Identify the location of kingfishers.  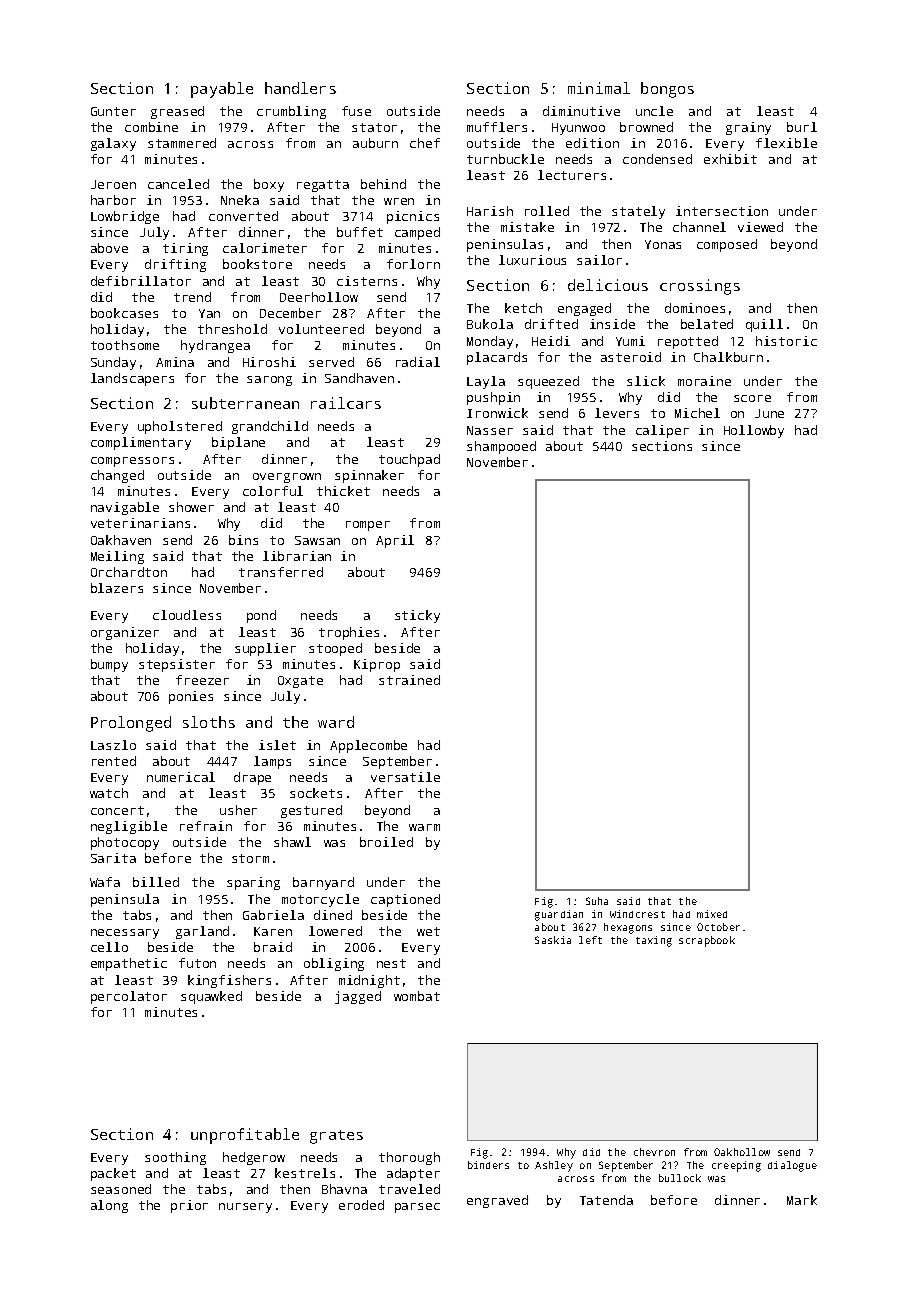
(229, 981).
